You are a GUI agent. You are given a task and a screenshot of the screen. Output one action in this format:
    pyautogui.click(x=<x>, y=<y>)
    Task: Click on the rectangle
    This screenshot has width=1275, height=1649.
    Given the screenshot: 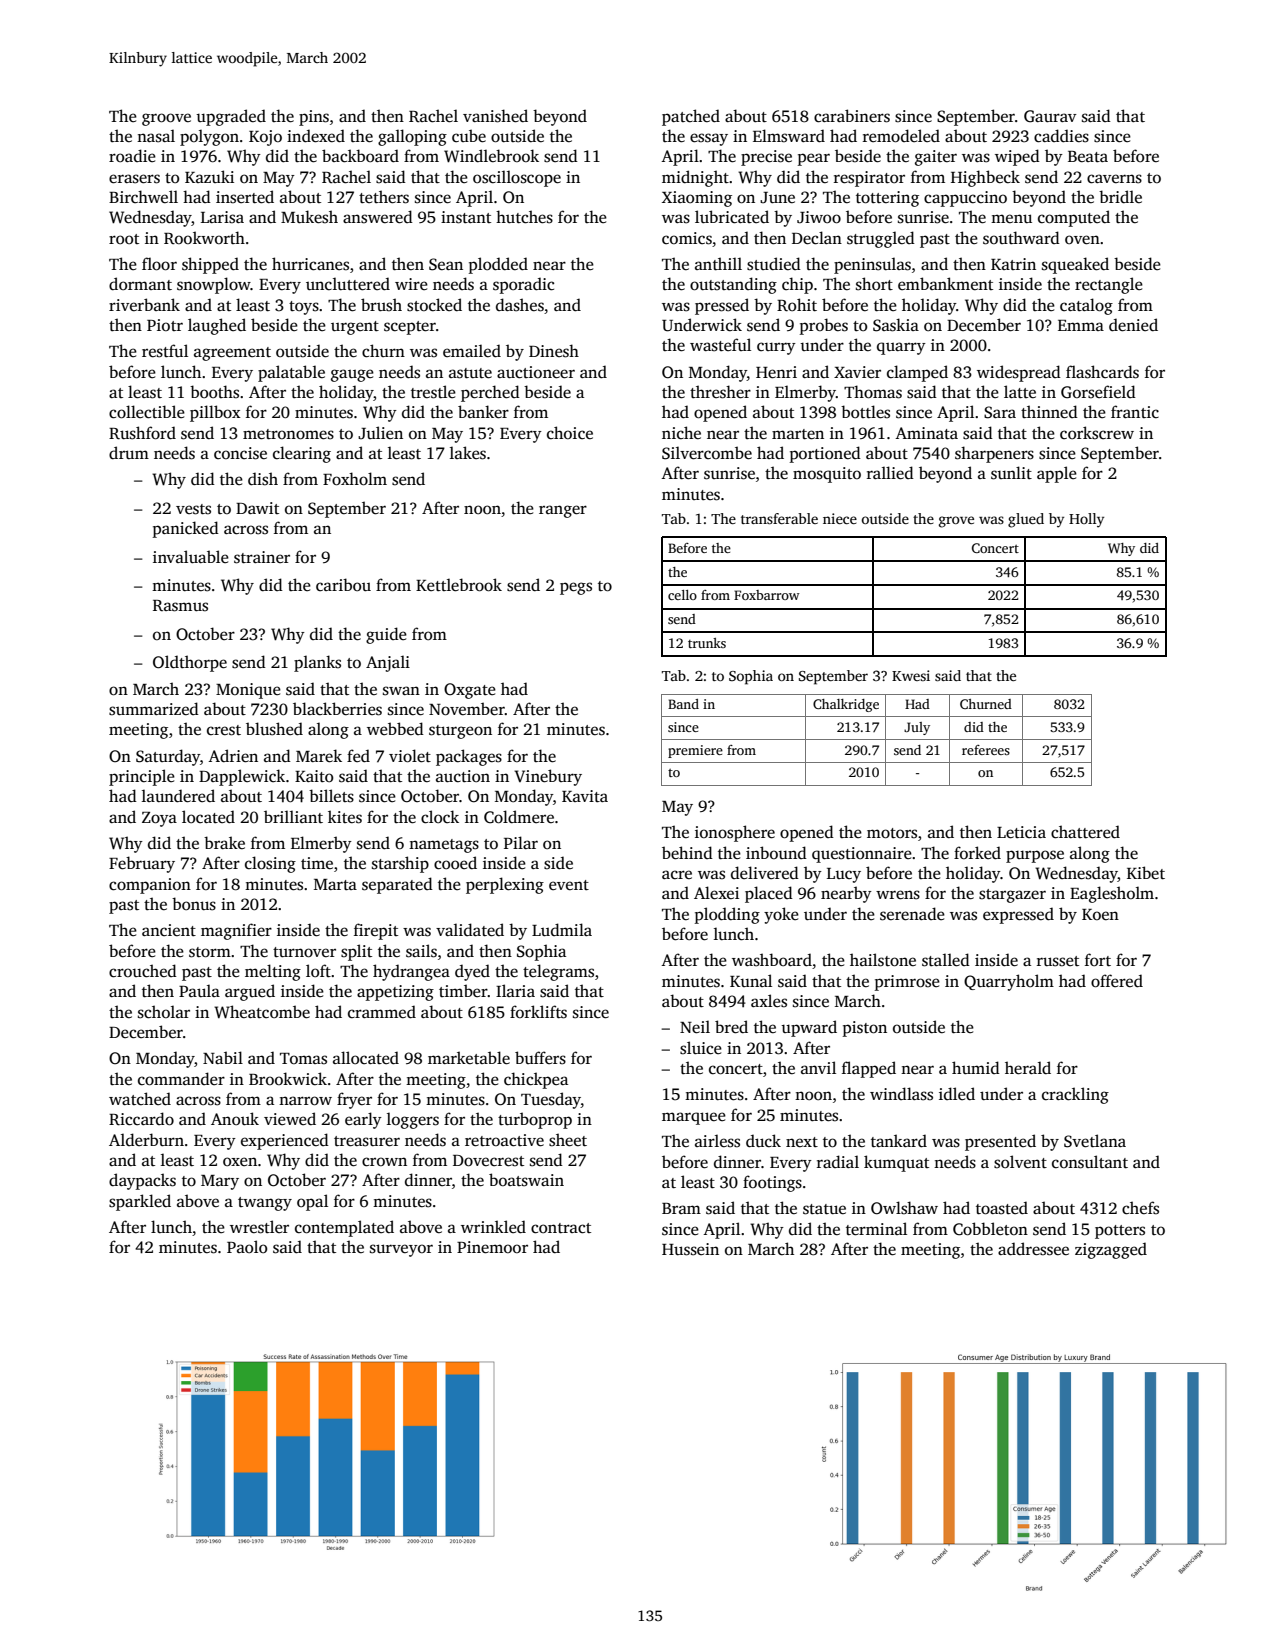 What is the action you would take?
    pyautogui.click(x=1109, y=285)
